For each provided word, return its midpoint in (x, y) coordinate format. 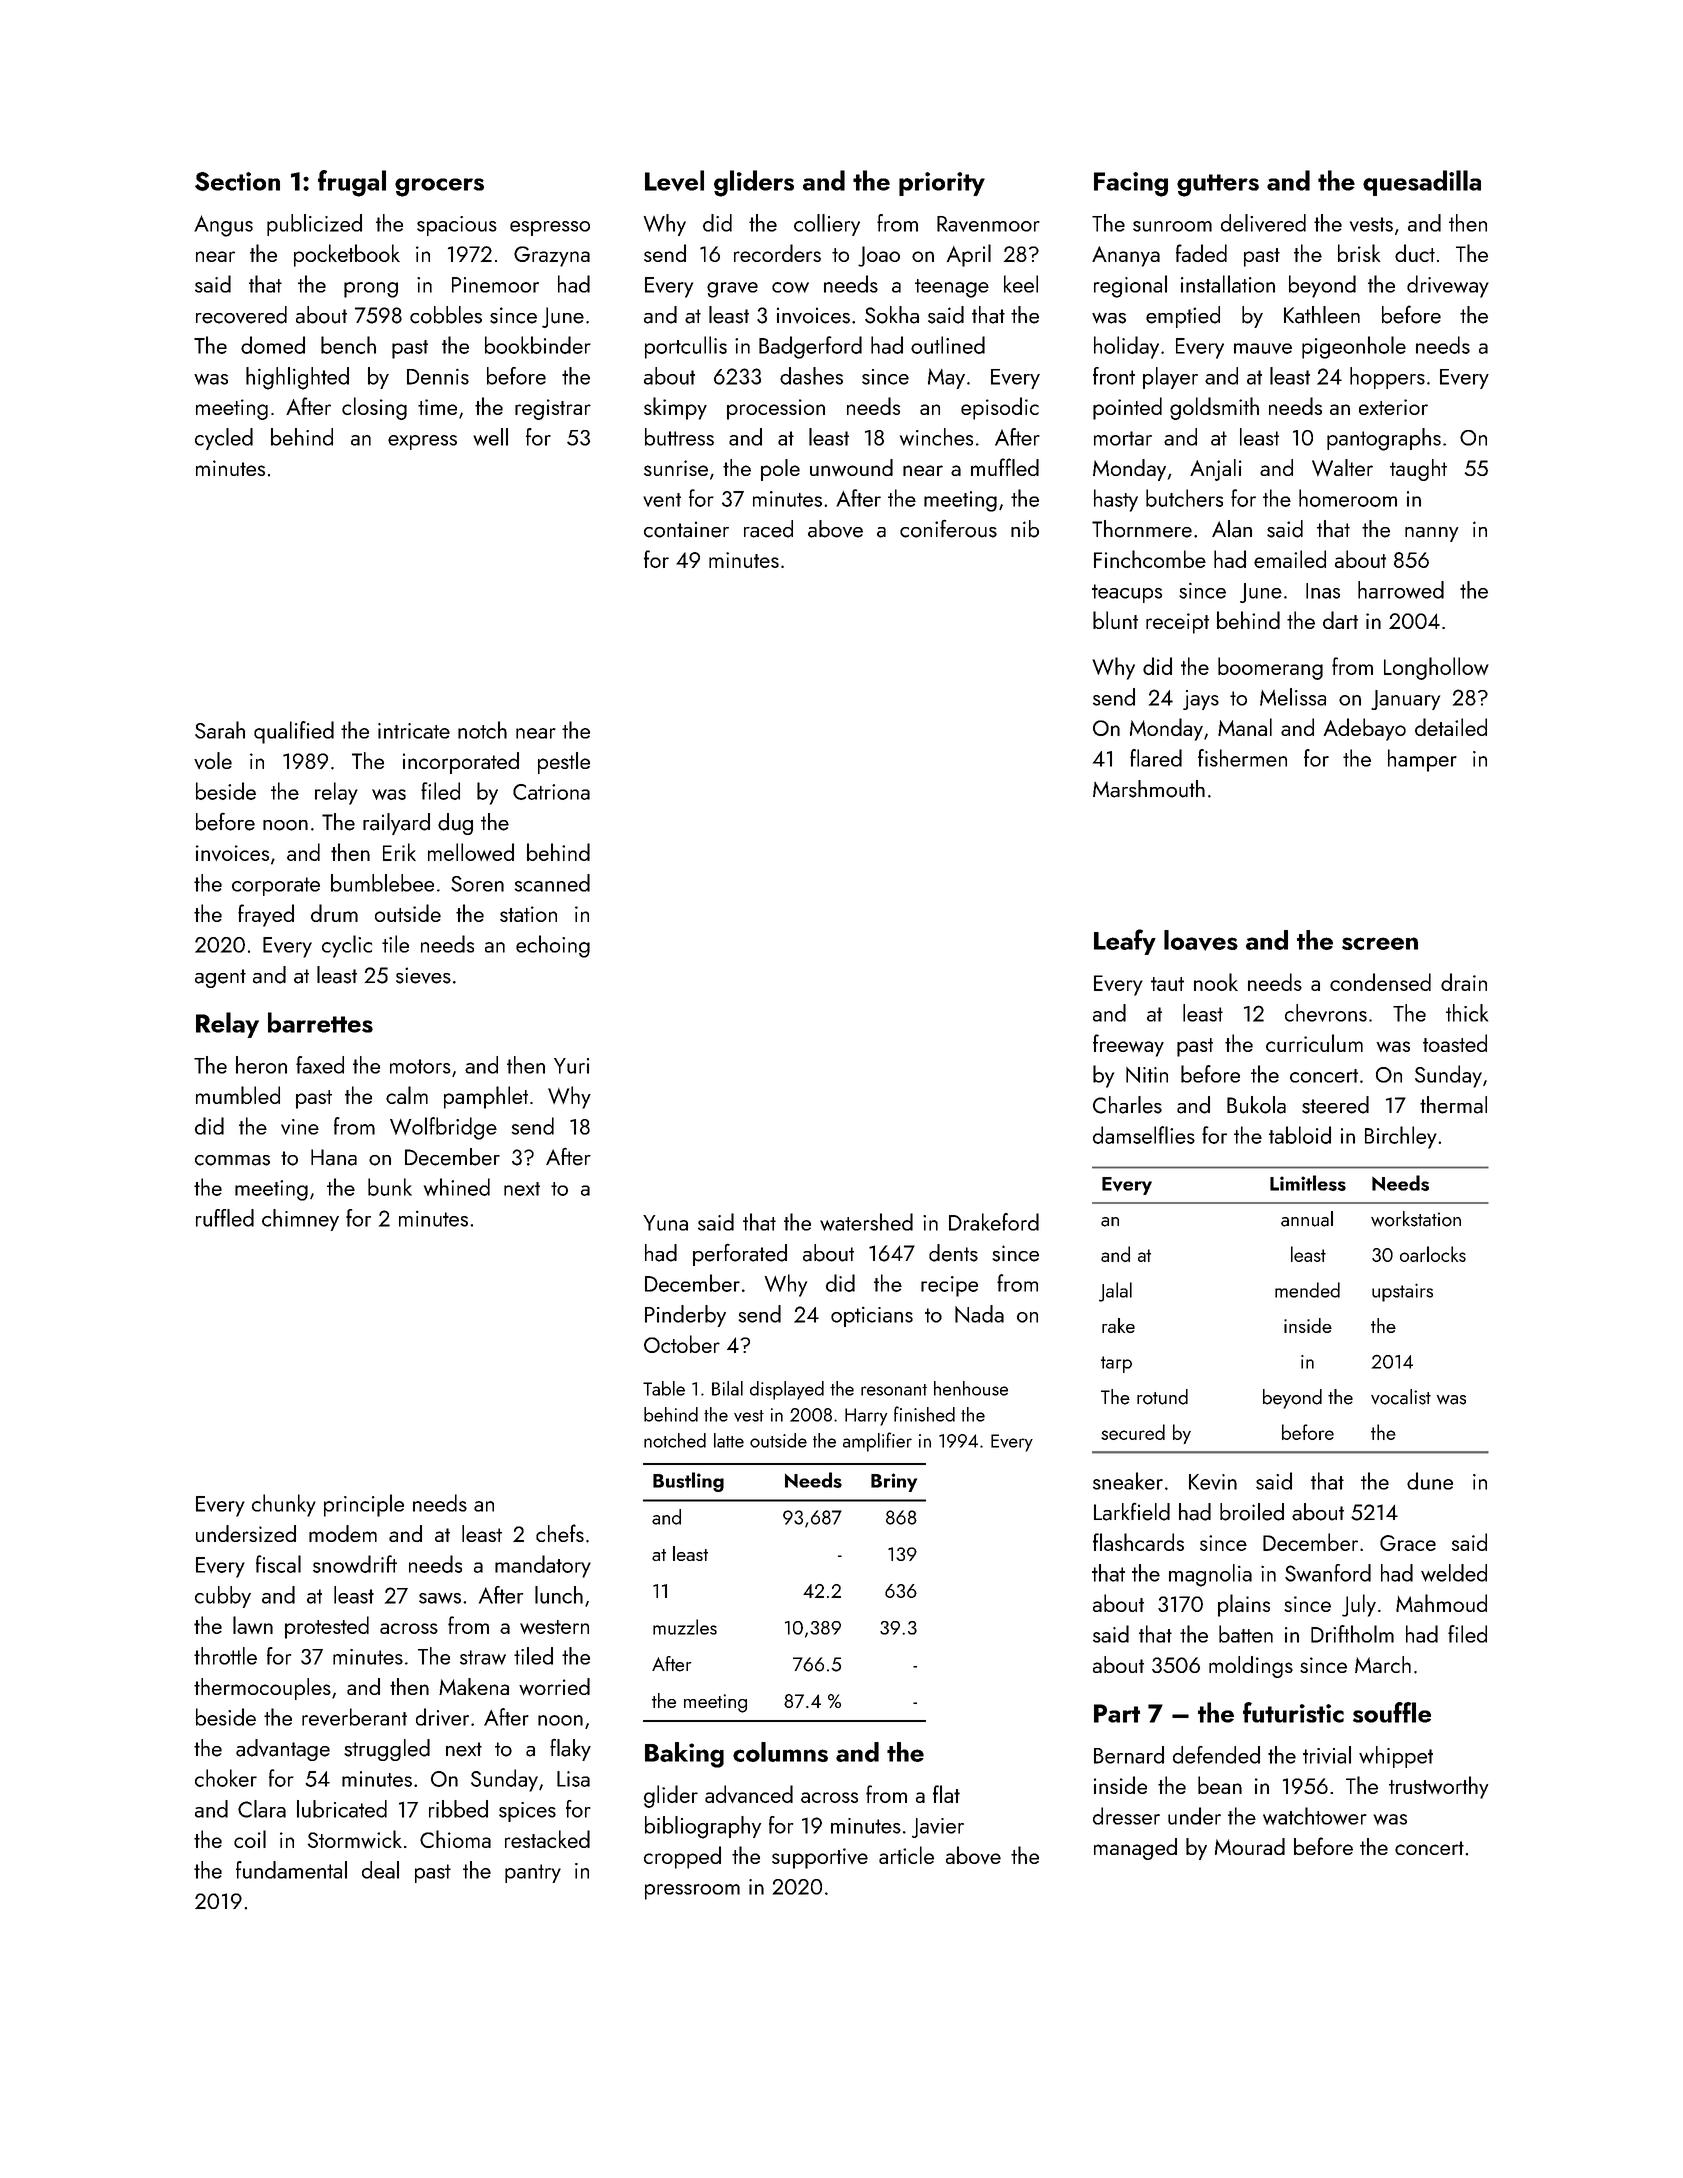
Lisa (573, 1779)
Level (674, 180)
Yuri (571, 1066)
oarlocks (1433, 1254)
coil (250, 1839)
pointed (1127, 408)
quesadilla (1422, 183)
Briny (894, 1482)
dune (1430, 1481)
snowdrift (355, 1564)
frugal (352, 183)
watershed (866, 1222)
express (422, 442)
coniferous (948, 529)
